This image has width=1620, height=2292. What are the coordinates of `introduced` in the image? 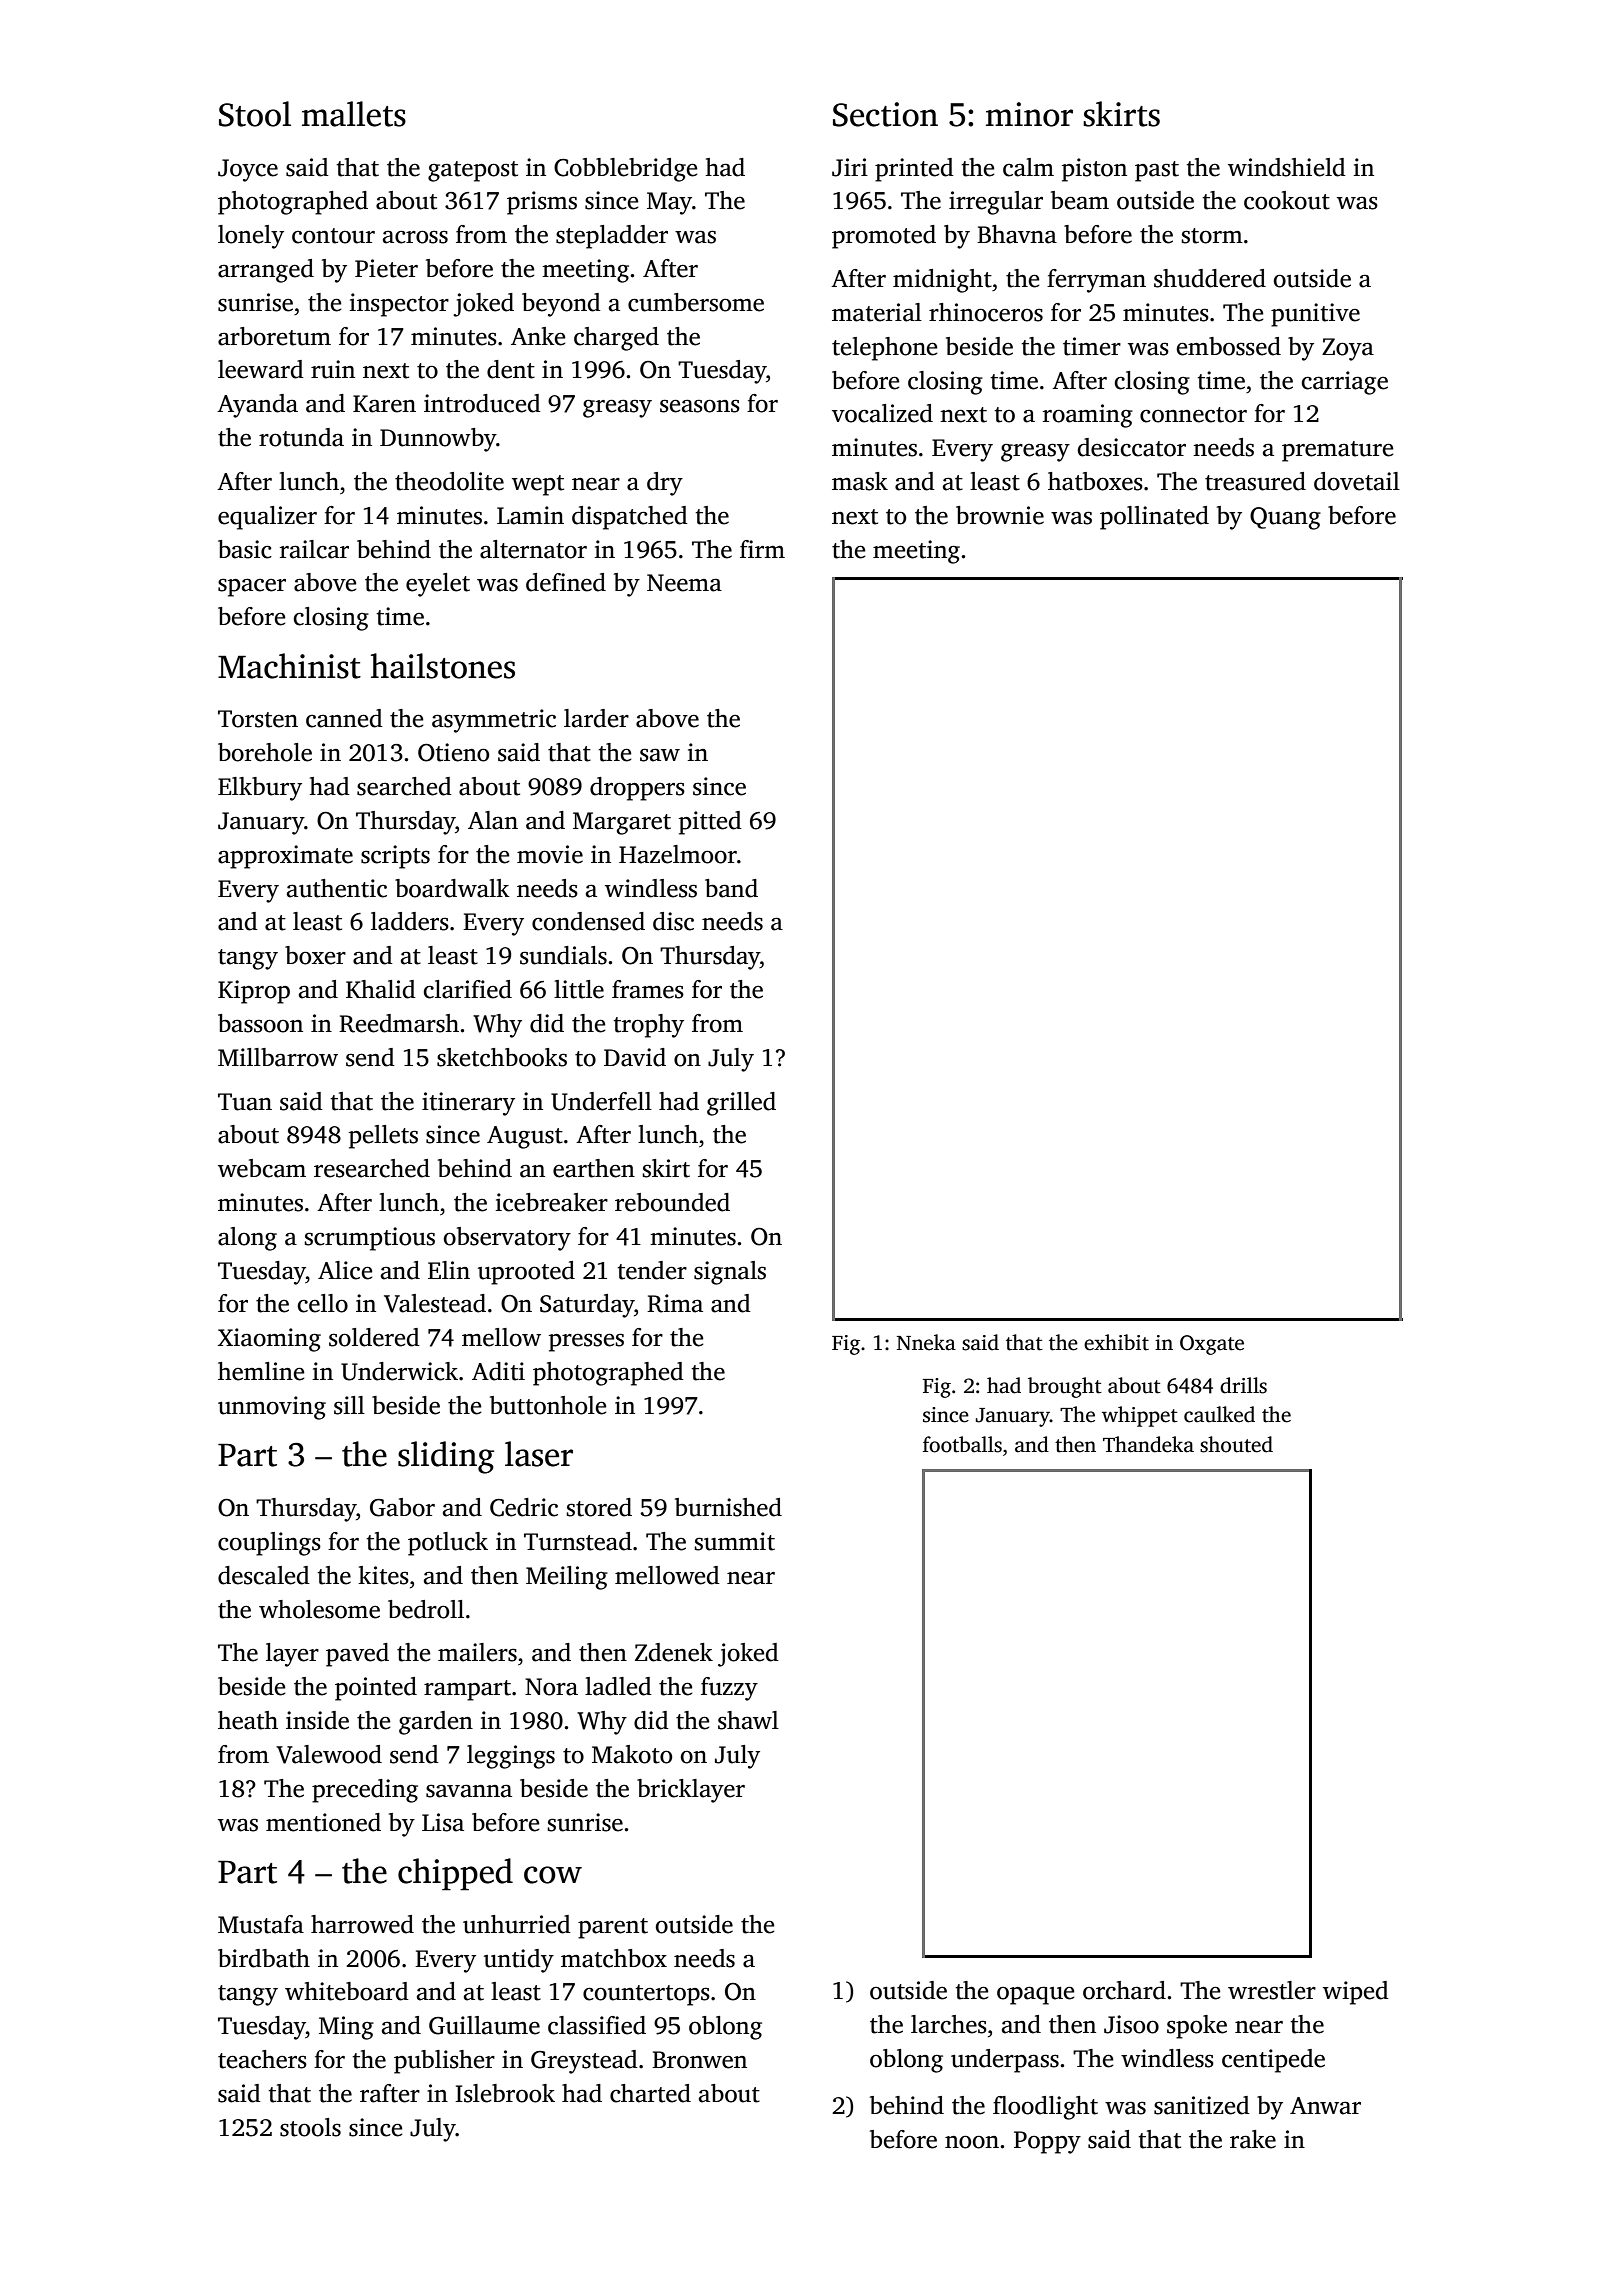 It's located at (482, 403).
